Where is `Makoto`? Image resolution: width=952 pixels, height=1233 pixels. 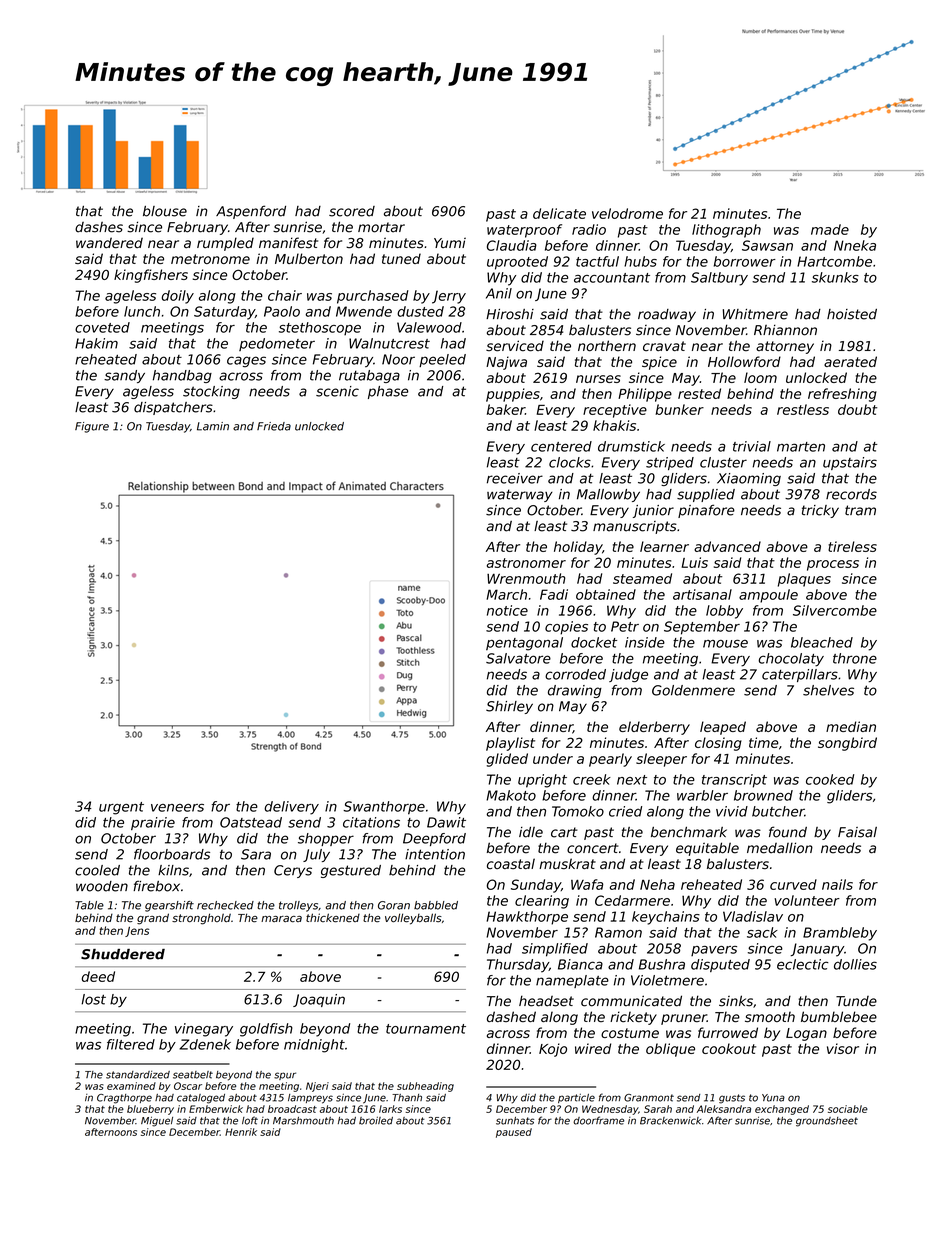
Makoto is located at coordinates (511, 795).
